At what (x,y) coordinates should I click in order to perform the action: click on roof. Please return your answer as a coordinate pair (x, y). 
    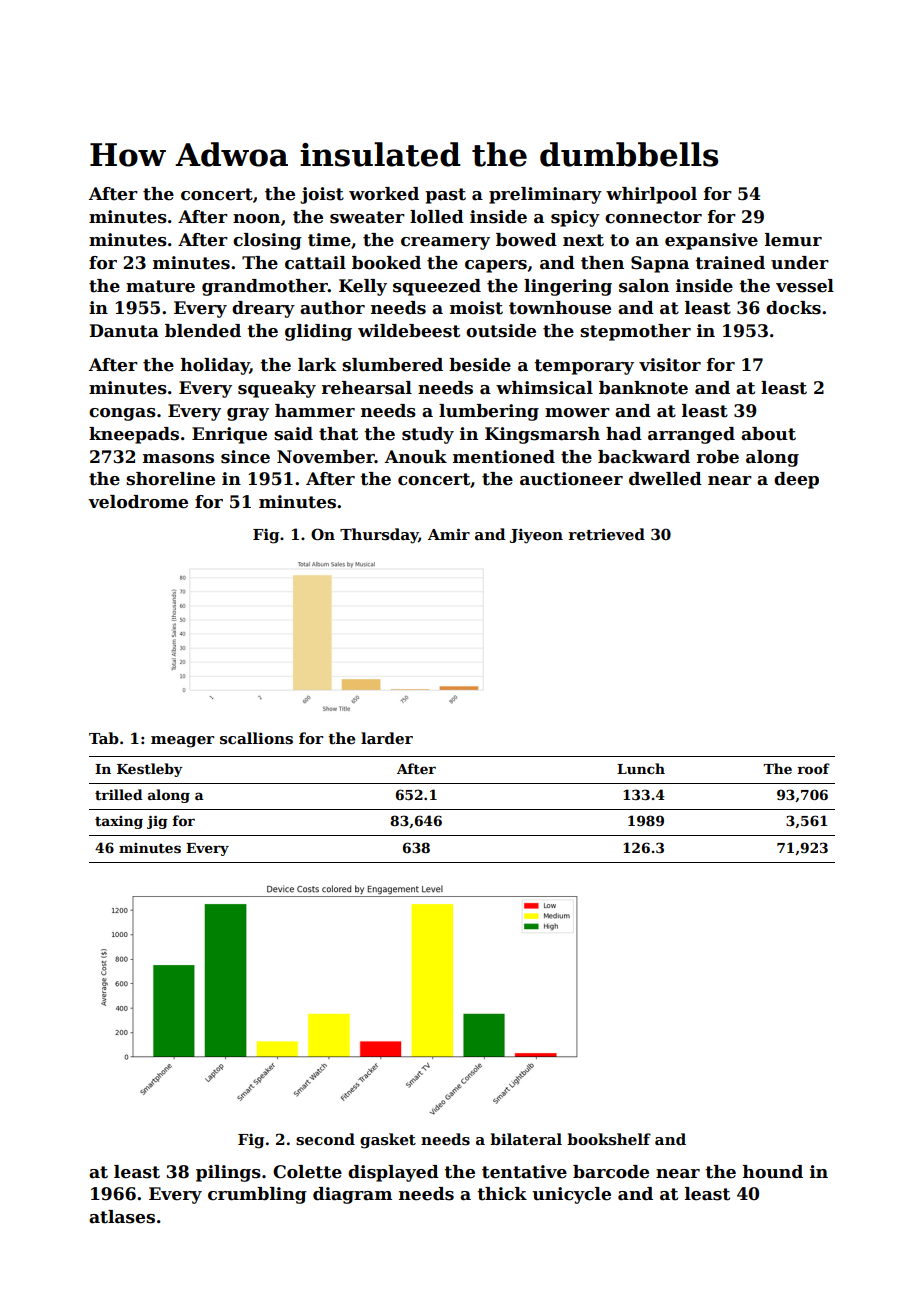
    Looking at the image, I should click on (813, 768).
